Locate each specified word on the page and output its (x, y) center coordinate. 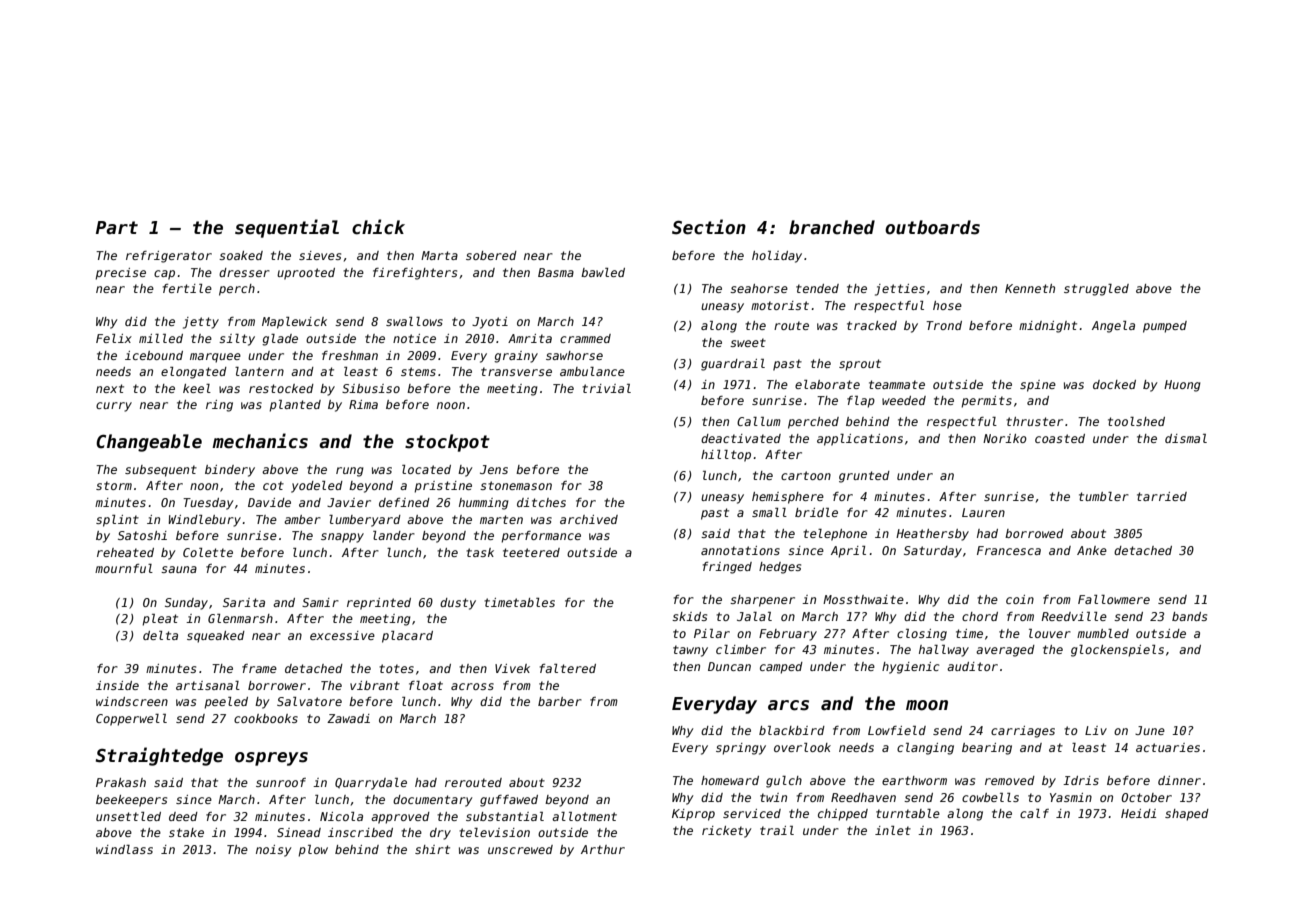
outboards (932, 227)
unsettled (128, 816)
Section (709, 227)
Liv (1096, 730)
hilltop (726, 456)
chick (378, 227)
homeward (730, 780)
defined (404, 502)
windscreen (132, 701)
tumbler (1104, 496)
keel (197, 388)
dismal (1186, 438)
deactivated (741, 438)
